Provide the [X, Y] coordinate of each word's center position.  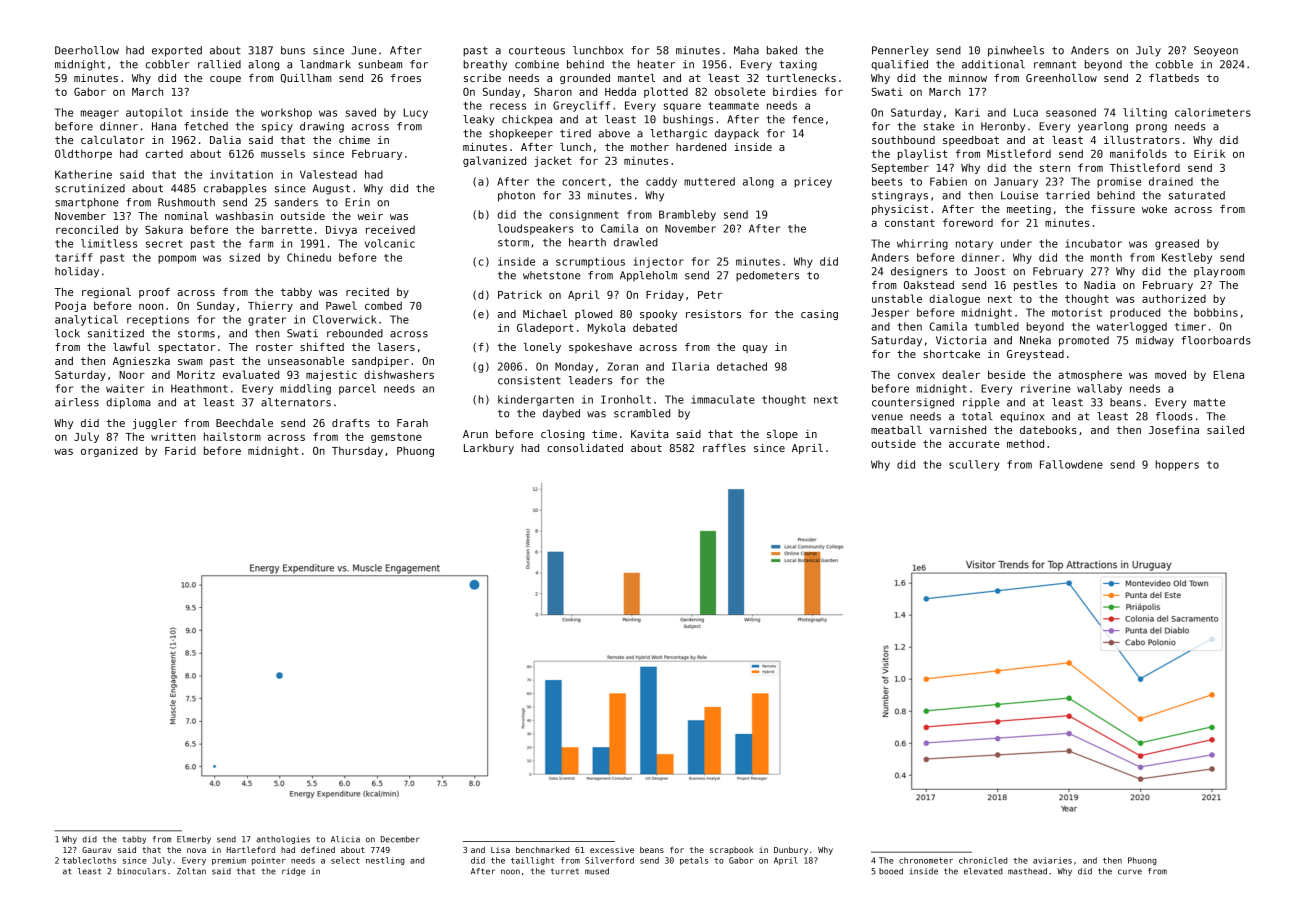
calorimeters [1213, 112]
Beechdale [244, 423]
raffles [724, 448]
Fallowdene [1071, 464]
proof [154, 293]
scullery [974, 465]
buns [293, 50]
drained [1171, 181]
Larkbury [489, 449]
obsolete [740, 91]
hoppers [1177, 465]
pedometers [767, 276]
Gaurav [96, 850]
